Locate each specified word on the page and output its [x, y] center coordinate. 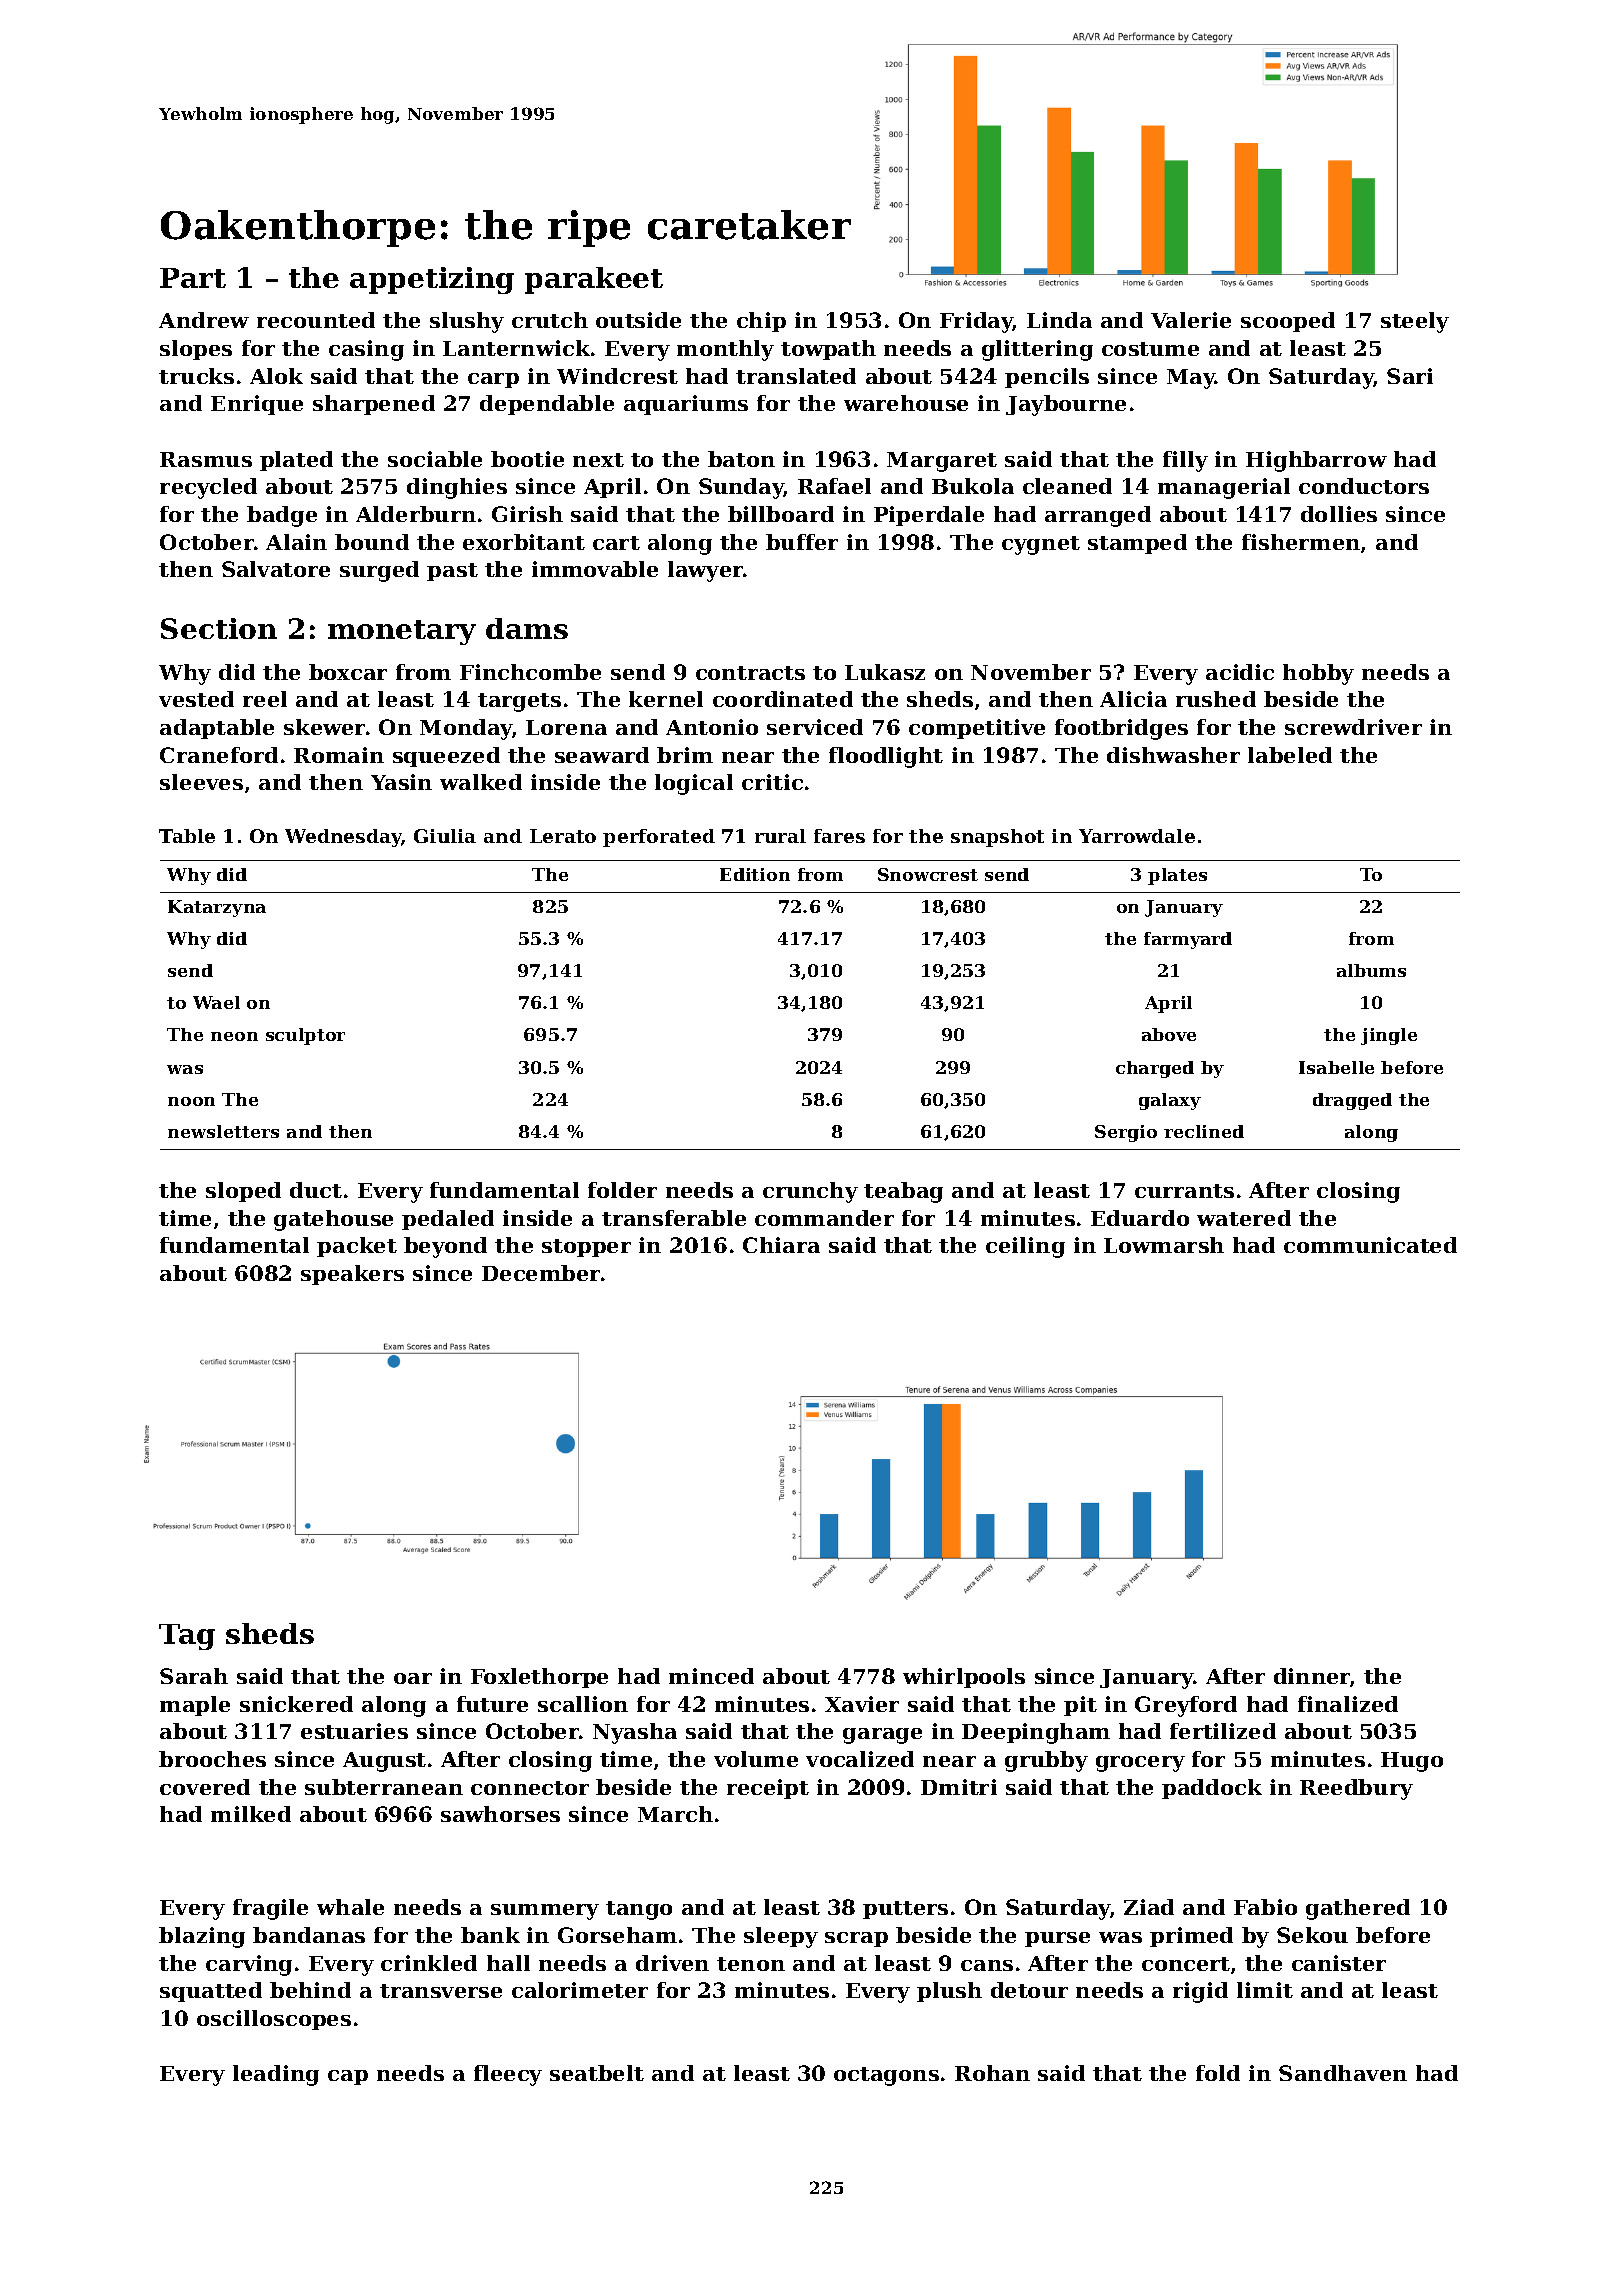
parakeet [594, 280]
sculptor [305, 1036]
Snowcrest [928, 874]
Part [193, 278]
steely [1415, 322]
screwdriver [1353, 727]
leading [276, 2075]
